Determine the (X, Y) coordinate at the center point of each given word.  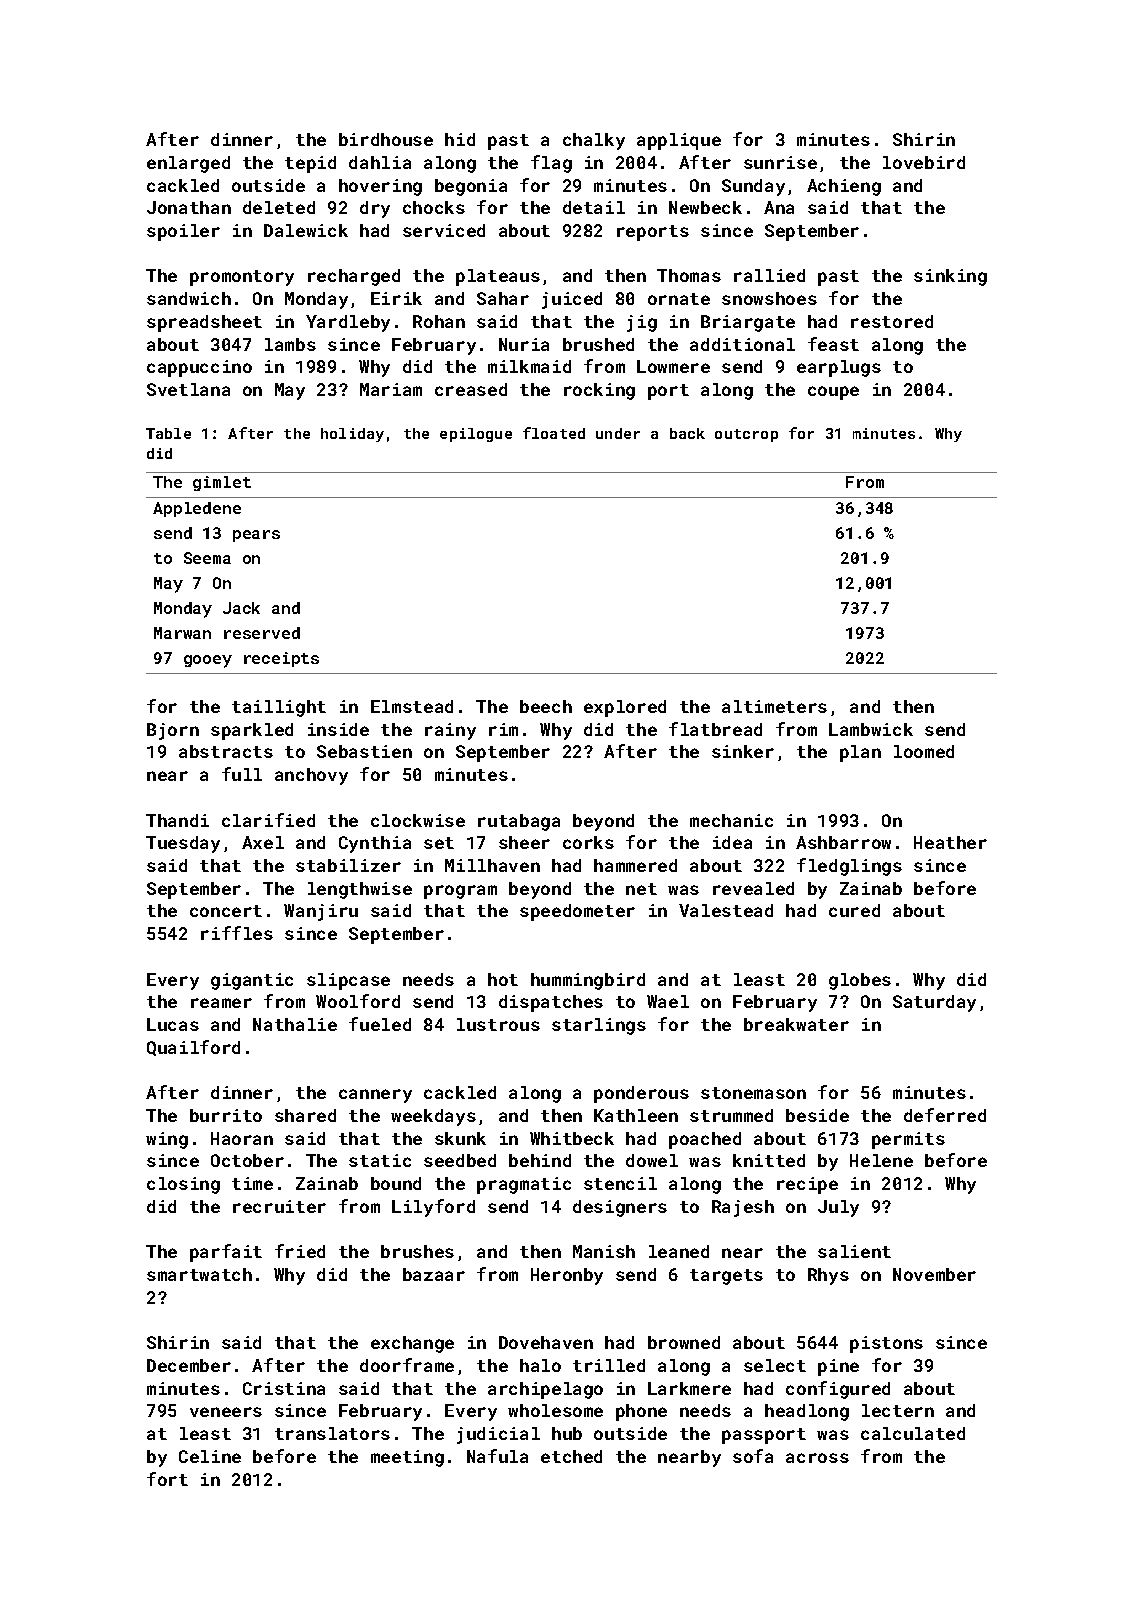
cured (854, 910)
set (439, 843)
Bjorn (173, 731)
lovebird (924, 162)
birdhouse (386, 139)
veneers (226, 1412)
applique (679, 141)
